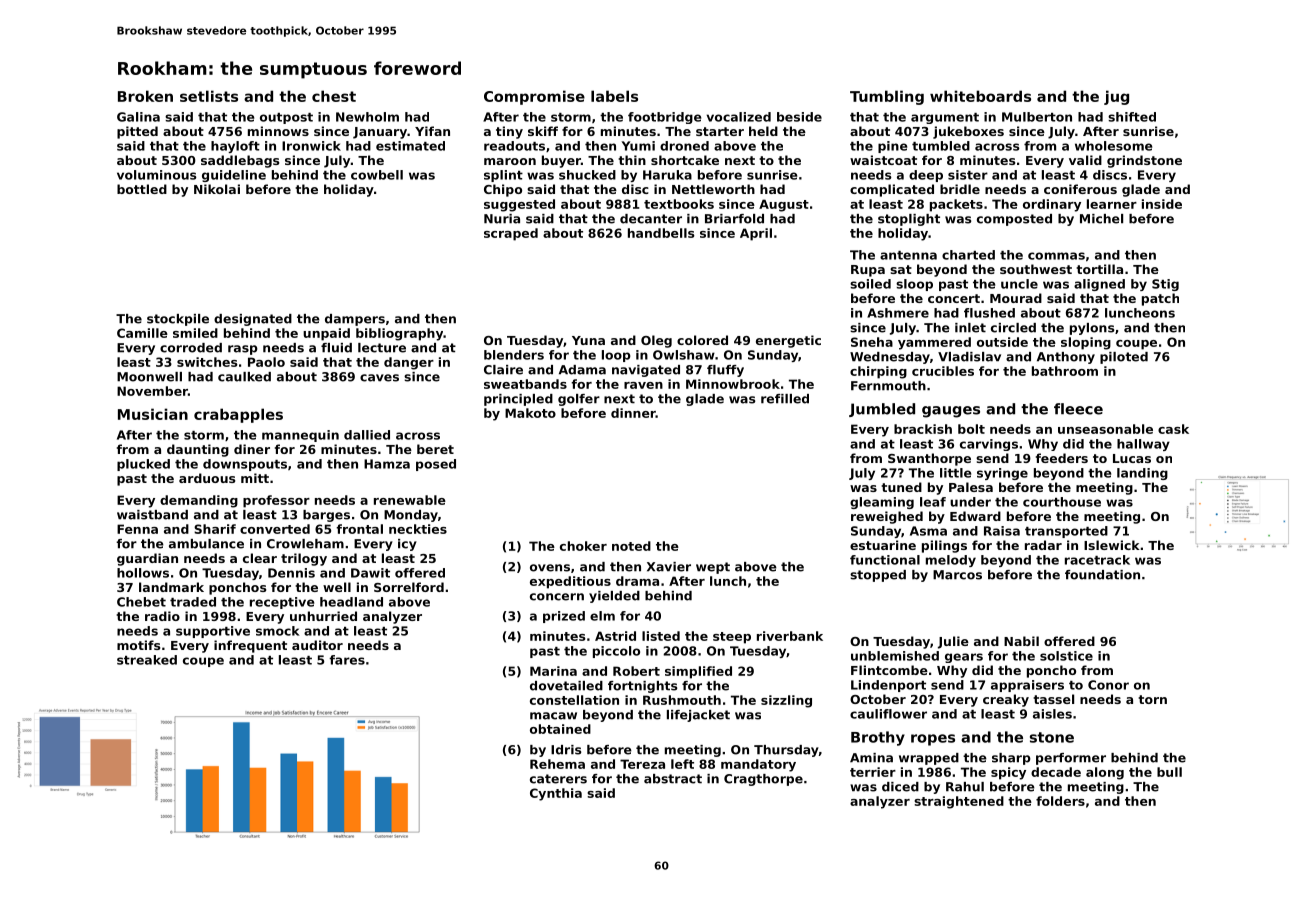 This screenshot has width=1308, height=924. What do you see at coordinates (673, 779) in the screenshot?
I see `abstract` at bounding box center [673, 779].
